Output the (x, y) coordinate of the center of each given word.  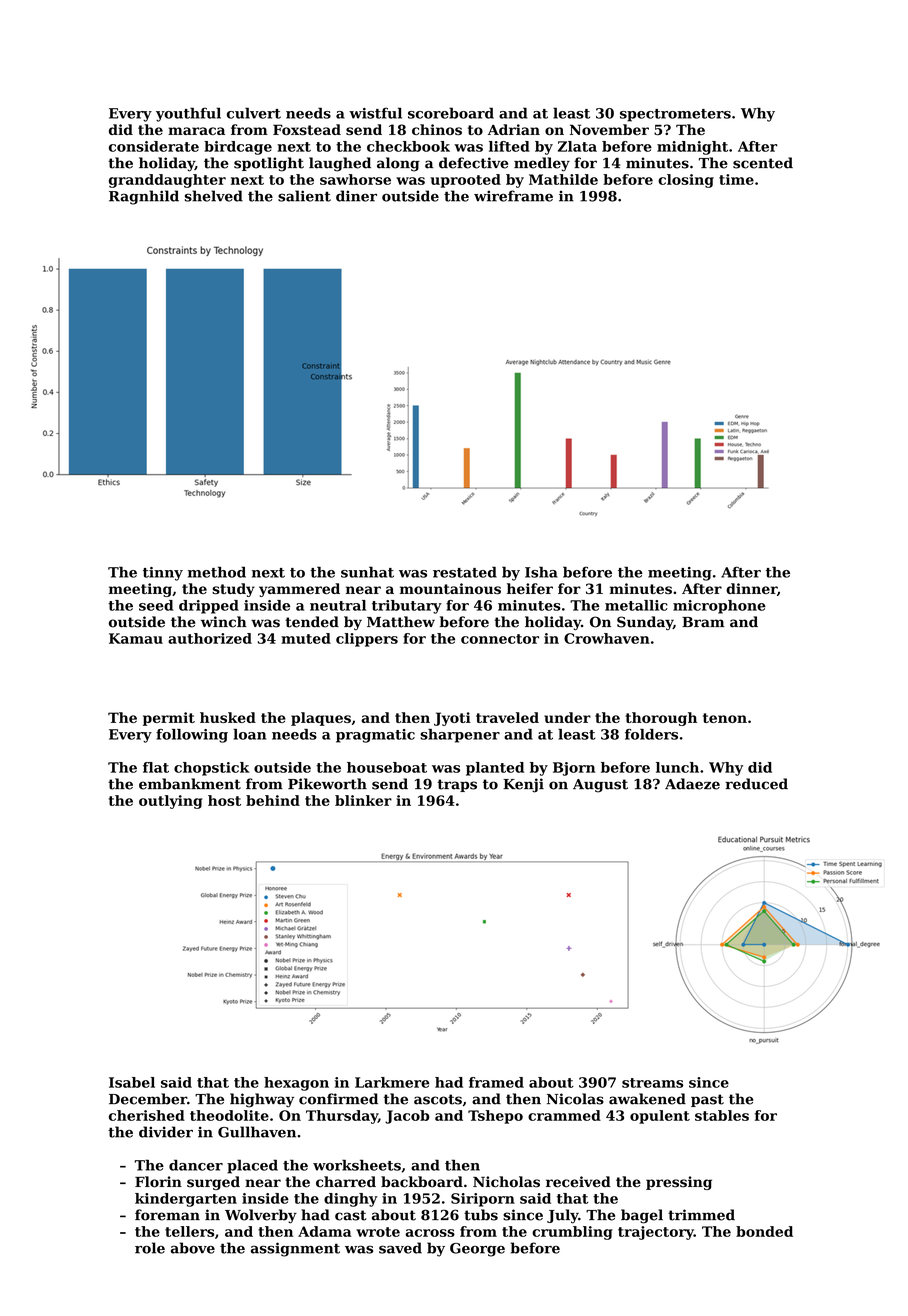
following (192, 736)
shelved (214, 196)
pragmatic (375, 736)
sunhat (367, 572)
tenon (725, 718)
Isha (541, 572)
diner (356, 196)
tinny (163, 574)
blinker (363, 800)
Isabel (132, 1082)
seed (156, 605)
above (193, 1248)
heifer (530, 588)
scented (763, 163)
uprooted (465, 181)
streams (652, 1083)
